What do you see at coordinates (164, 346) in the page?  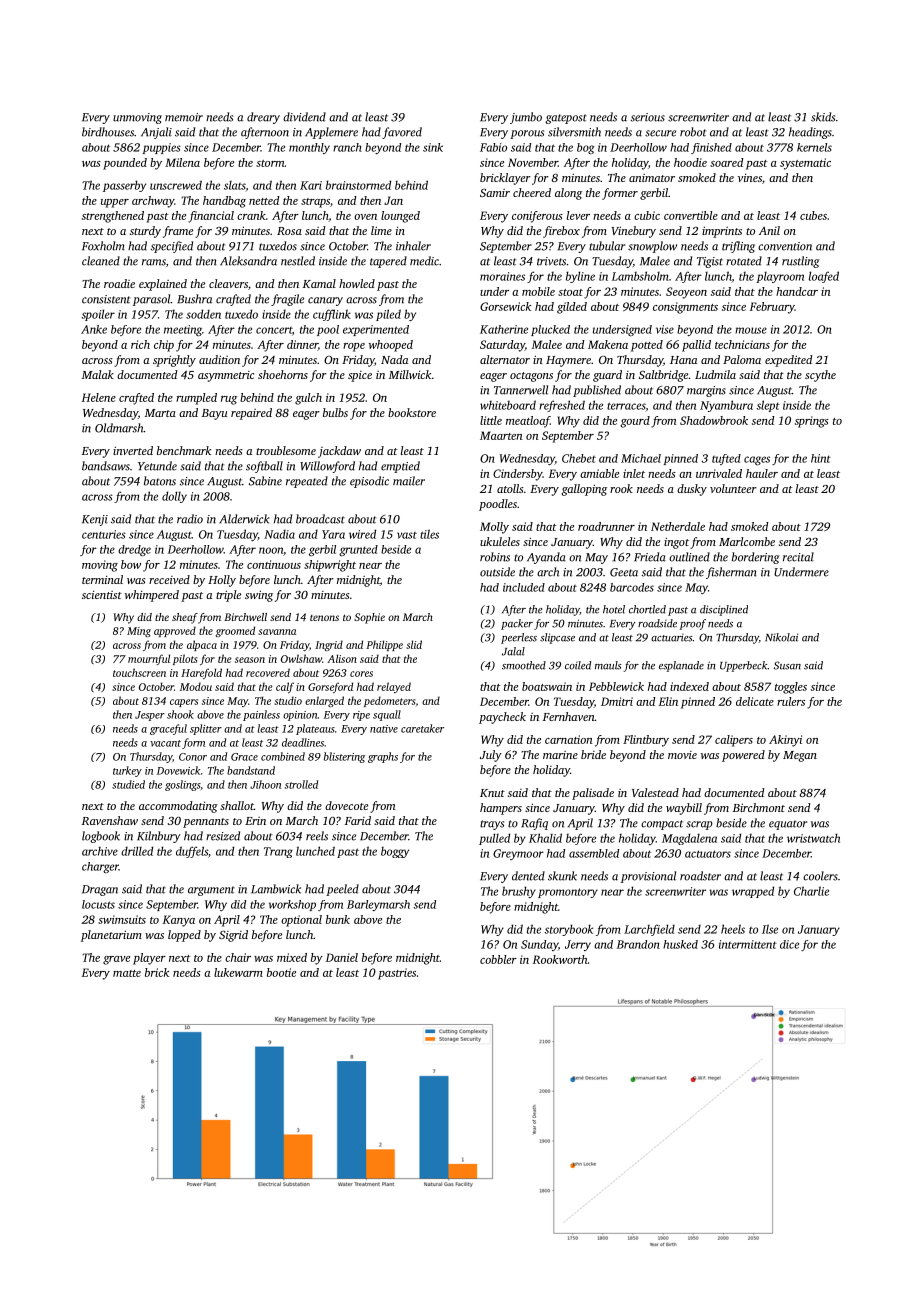 I see `chip` at bounding box center [164, 346].
